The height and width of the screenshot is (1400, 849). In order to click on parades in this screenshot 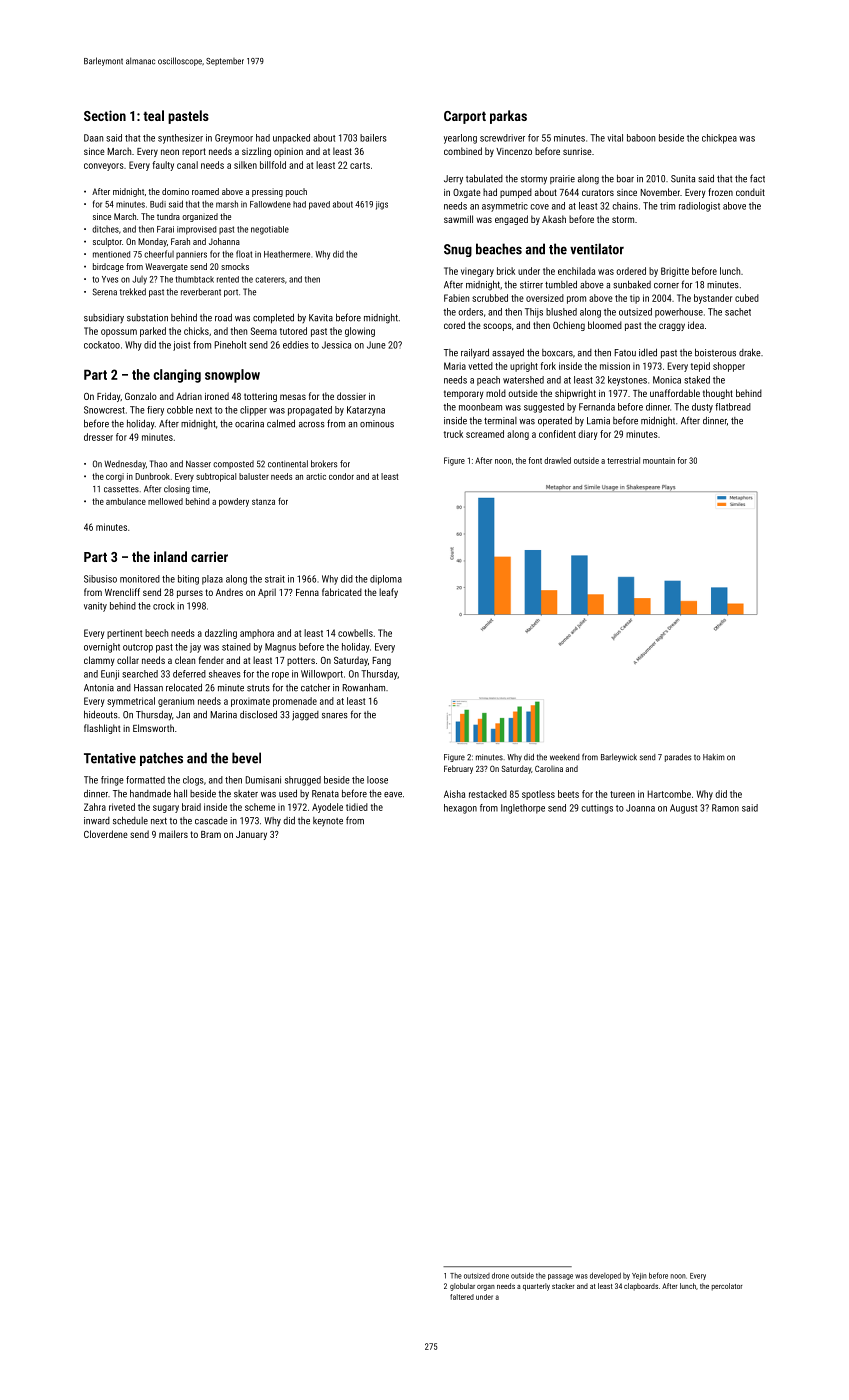, I will do `click(678, 757)`.
